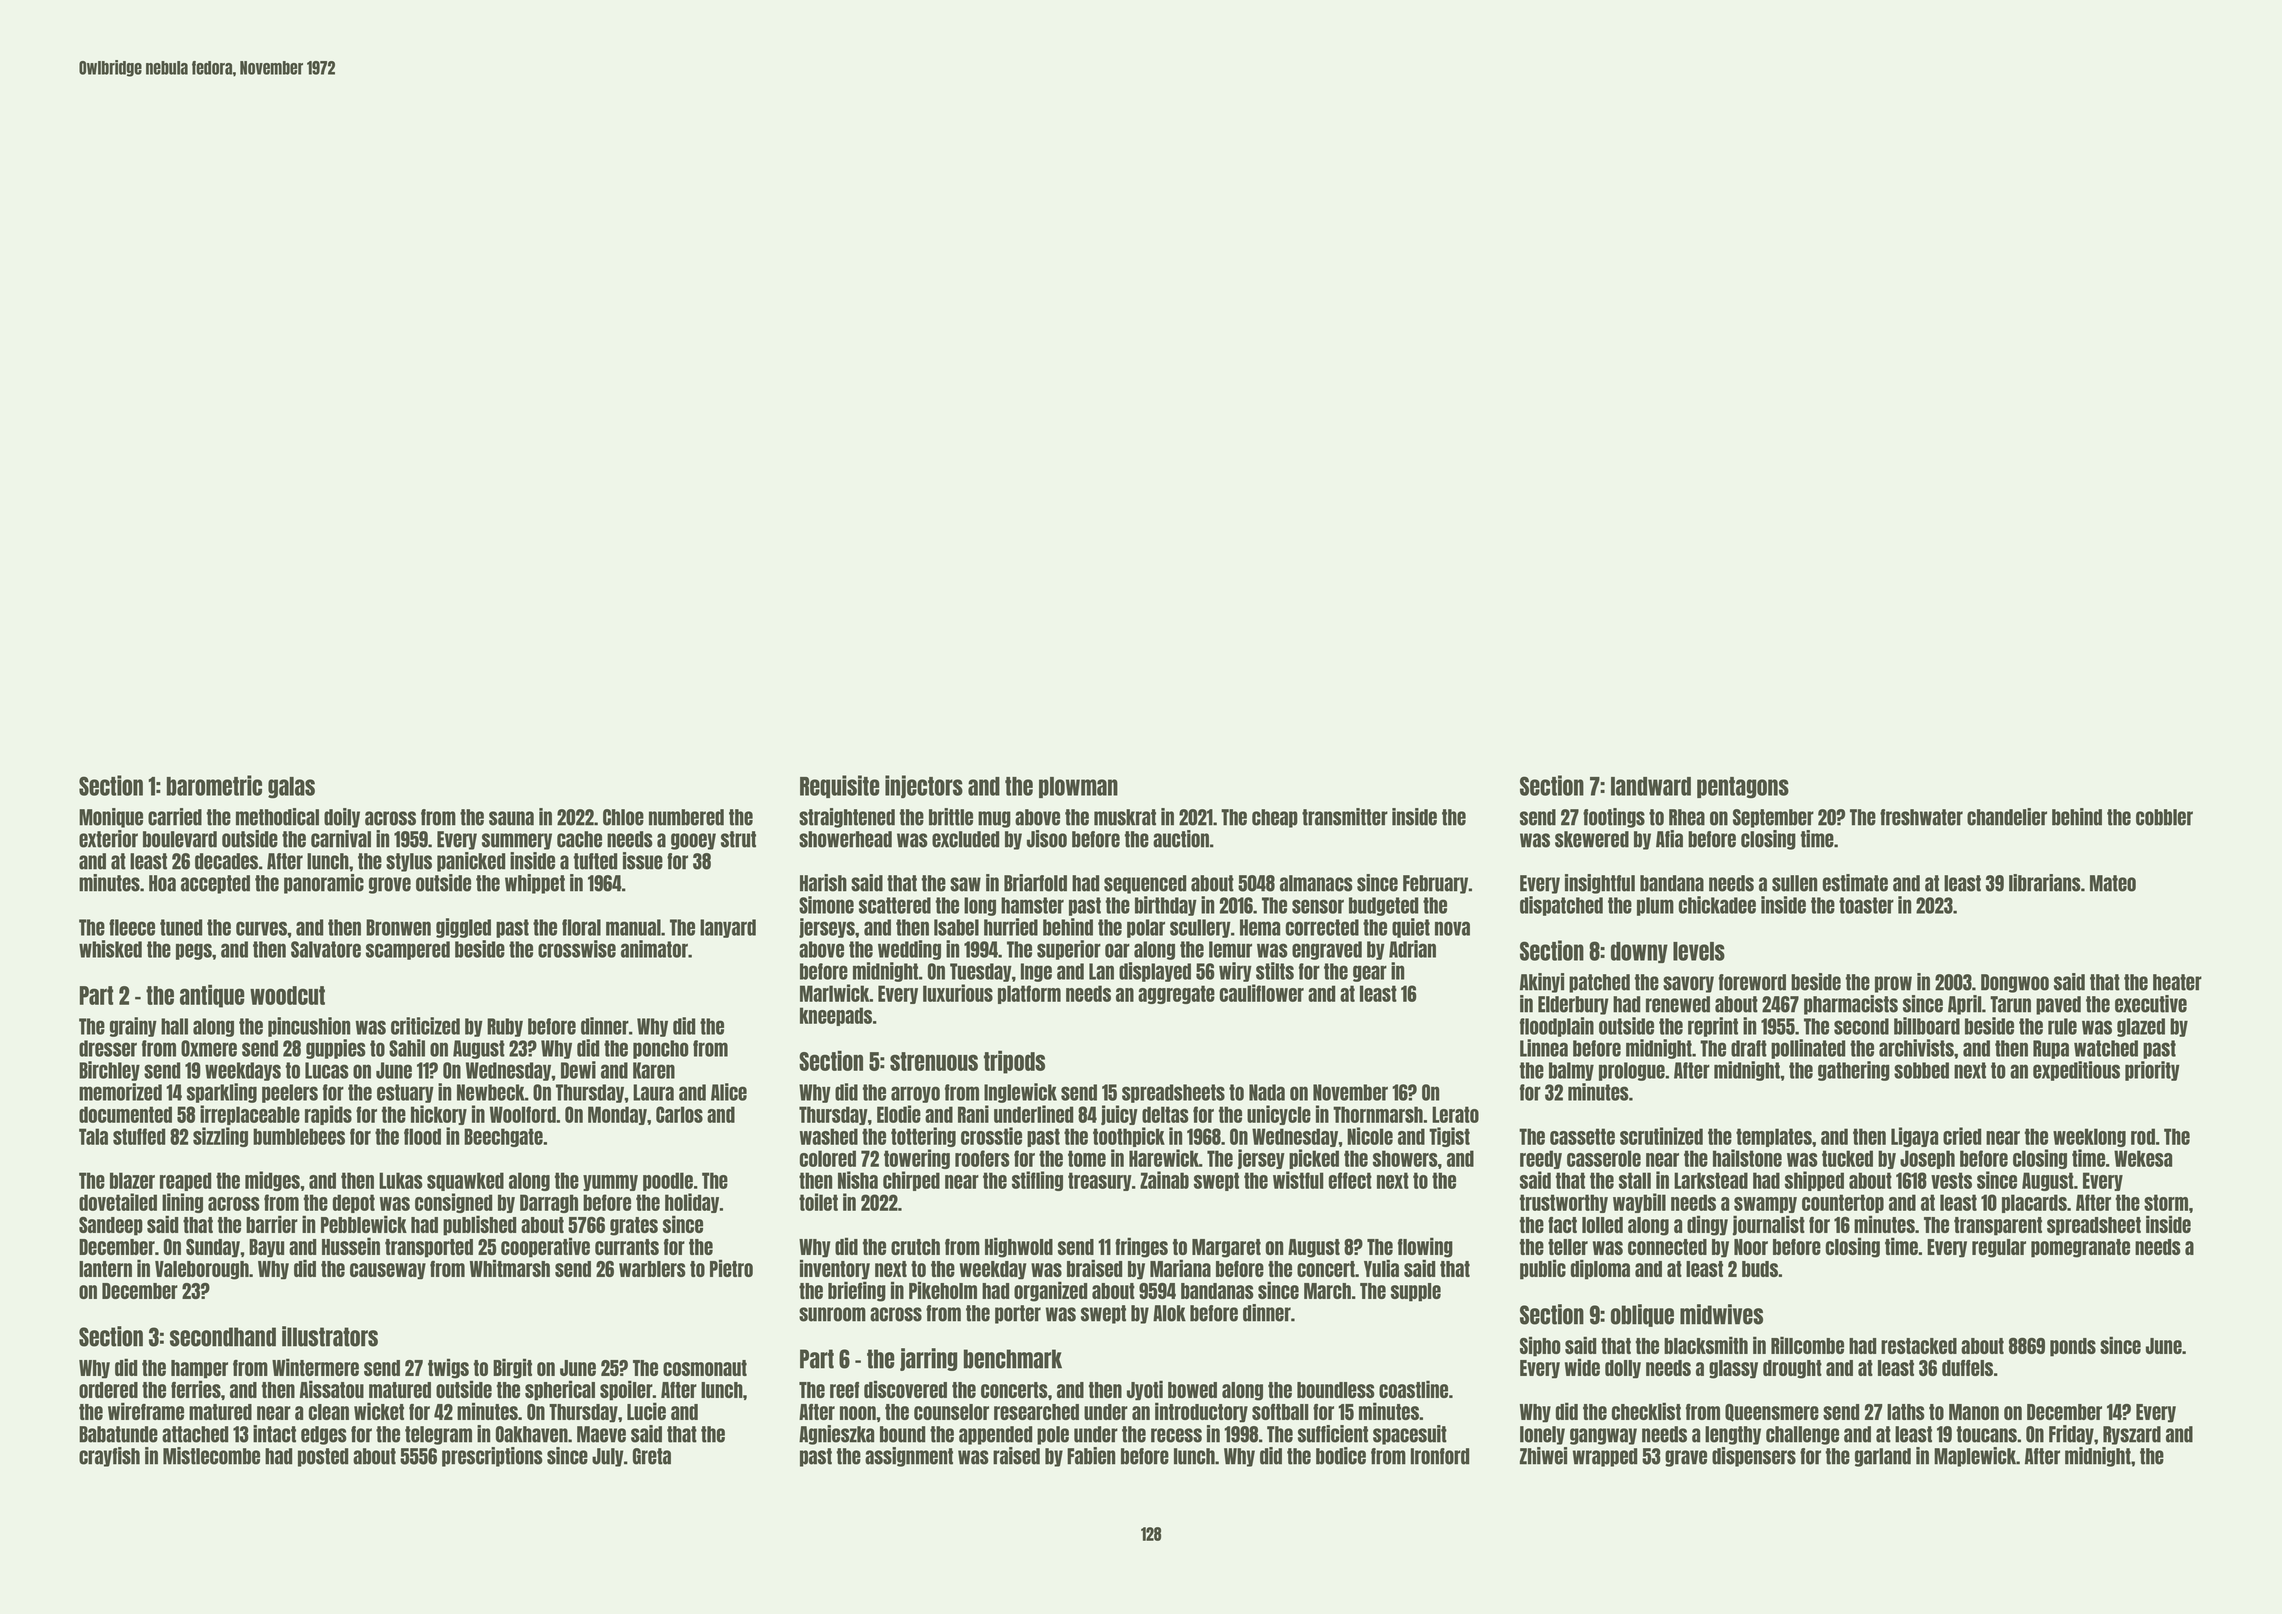 This image has width=2282, height=1614. What do you see at coordinates (1743, 788) in the image?
I see `pentagons` at bounding box center [1743, 788].
